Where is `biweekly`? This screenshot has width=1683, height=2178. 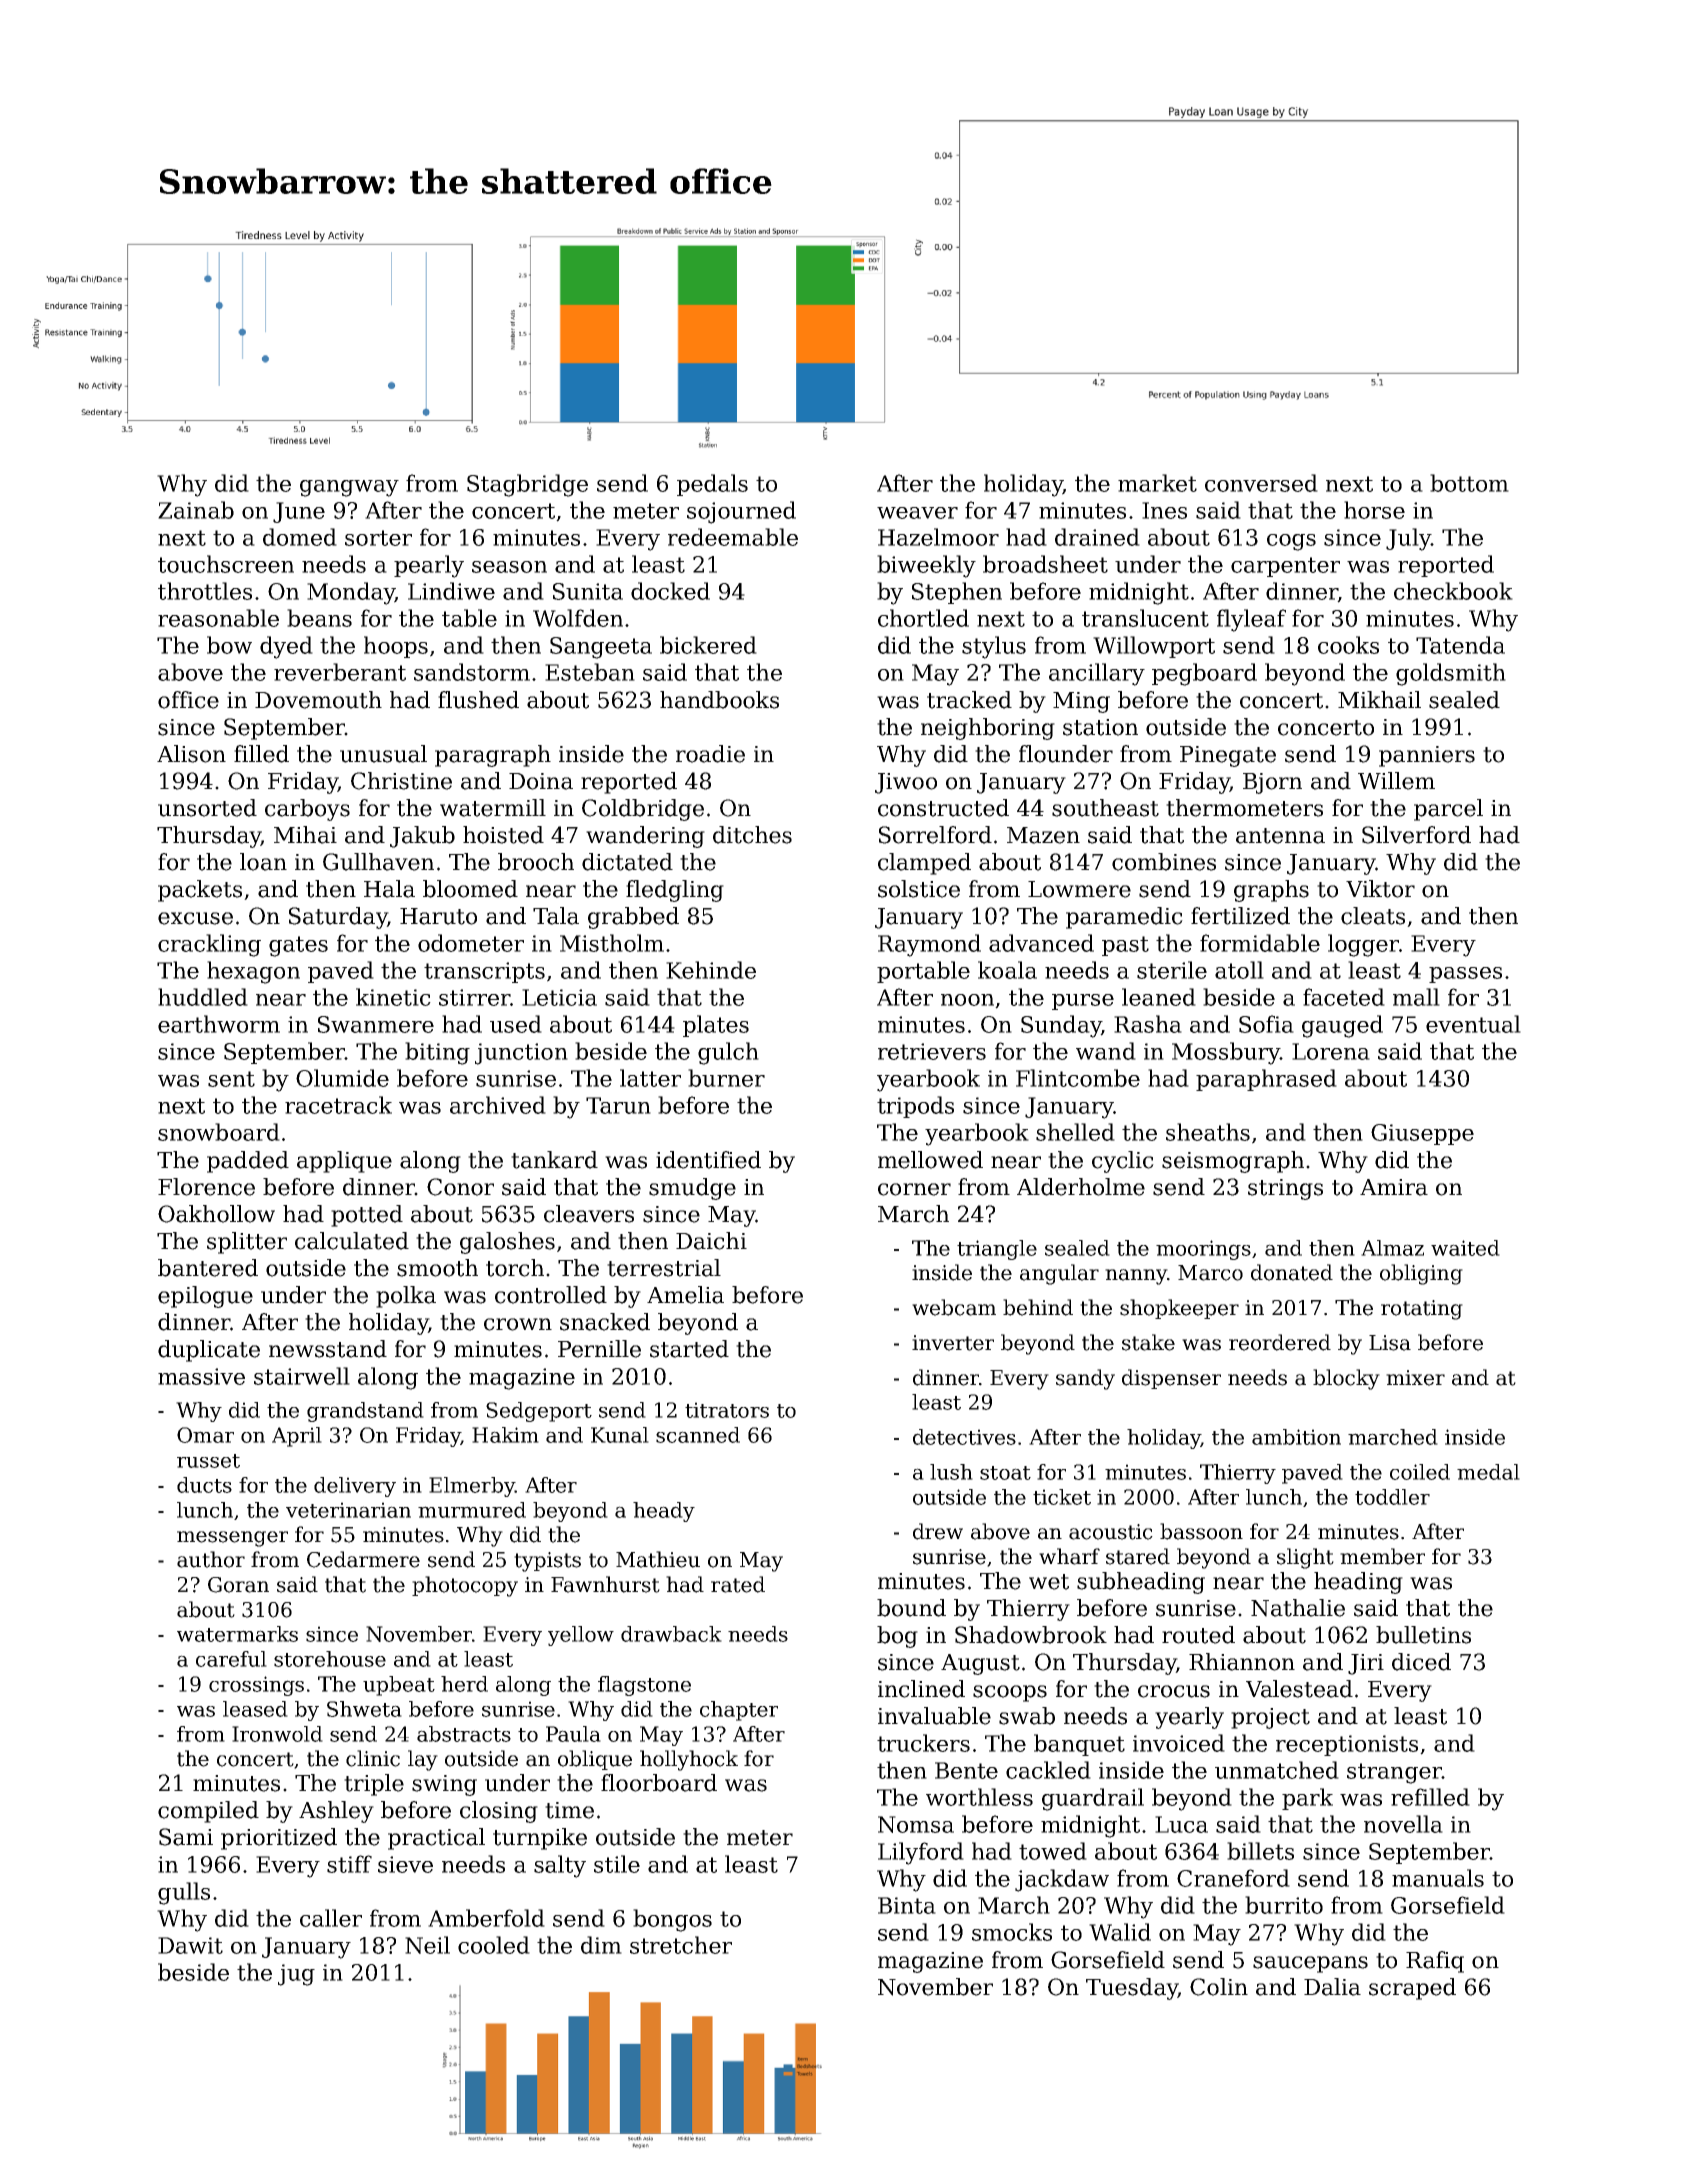 biweekly is located at coordinates (926, 566).
